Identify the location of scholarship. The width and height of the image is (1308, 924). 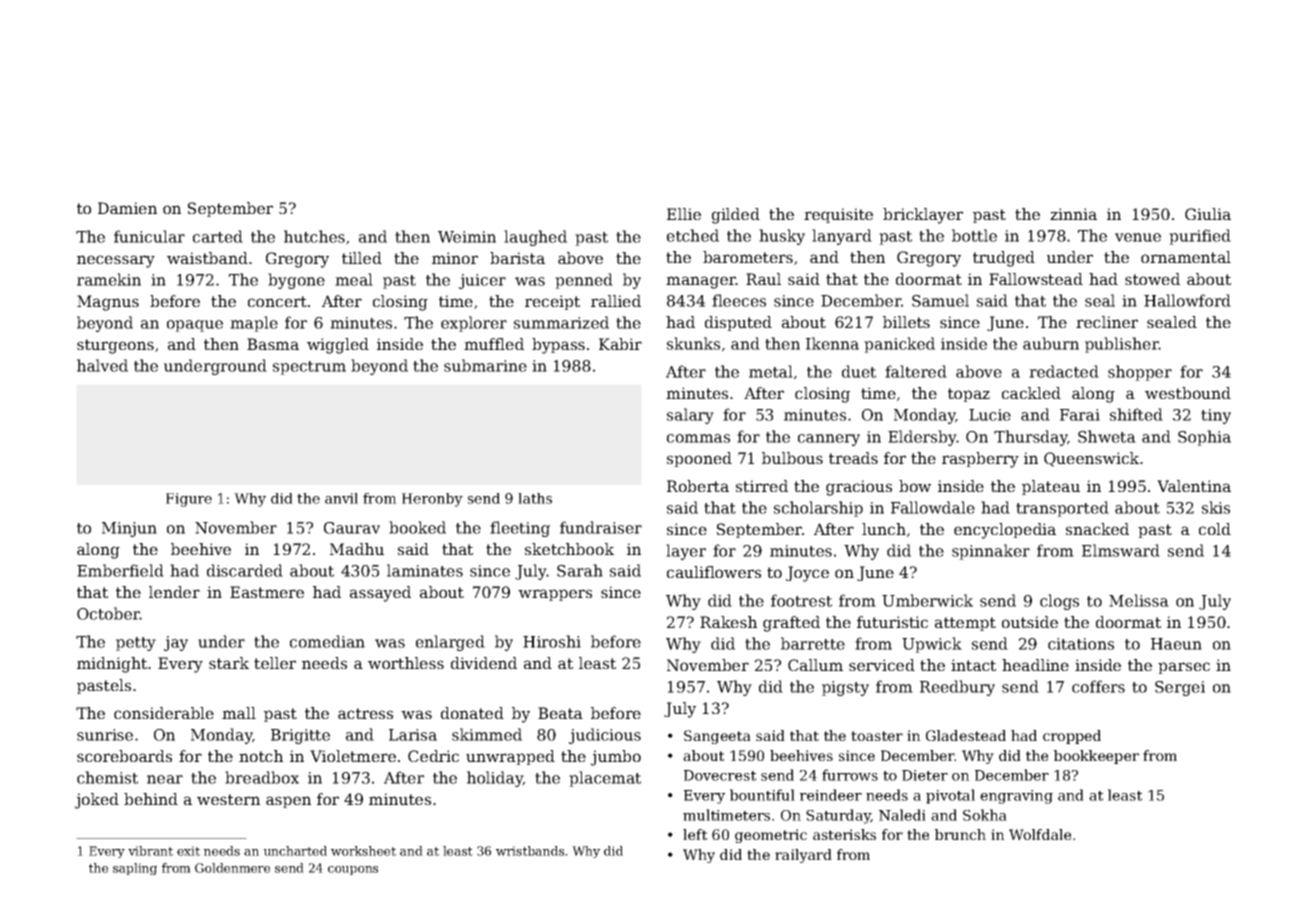
(818, 509).
